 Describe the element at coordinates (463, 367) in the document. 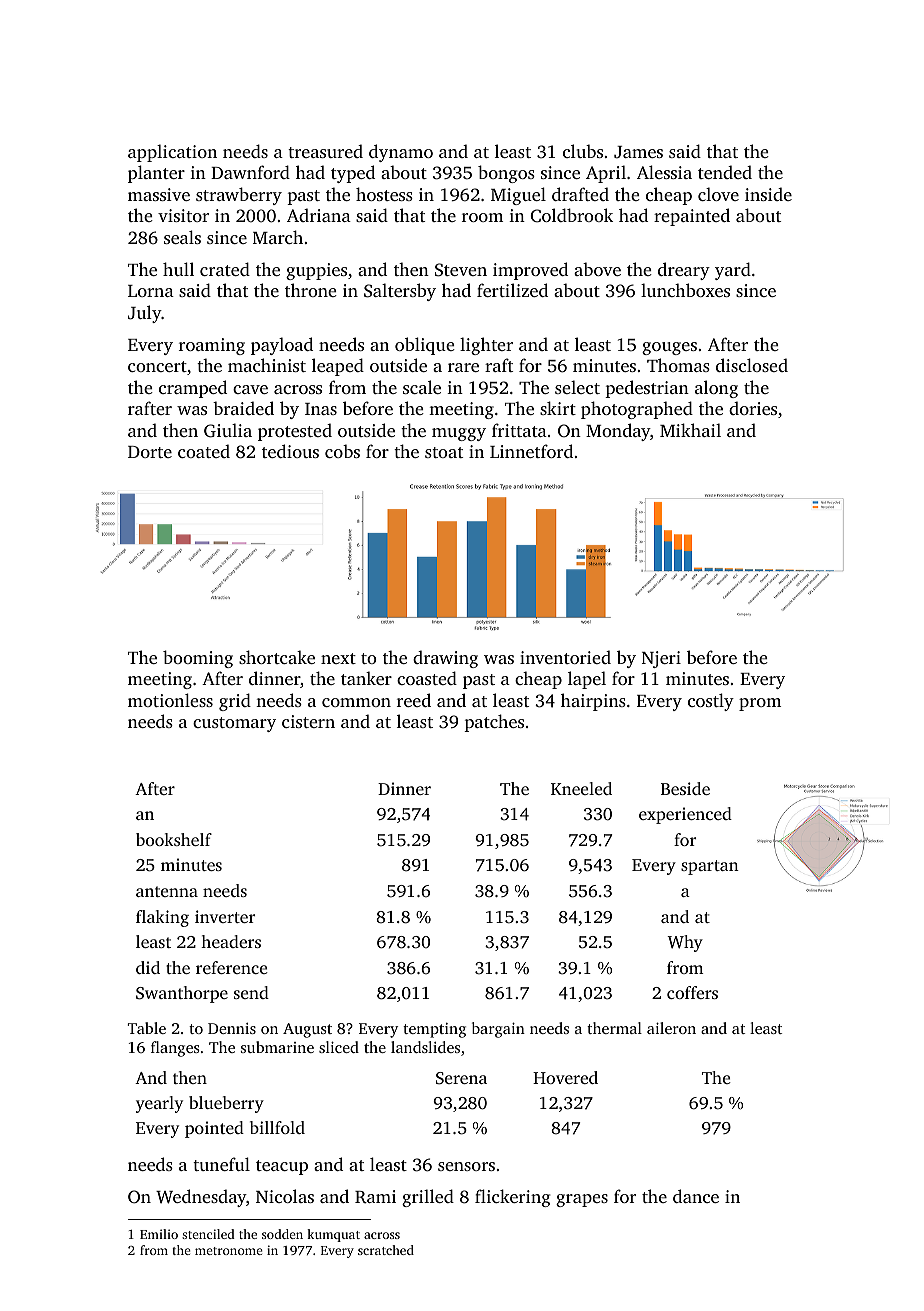

I see `rare` at that location.
